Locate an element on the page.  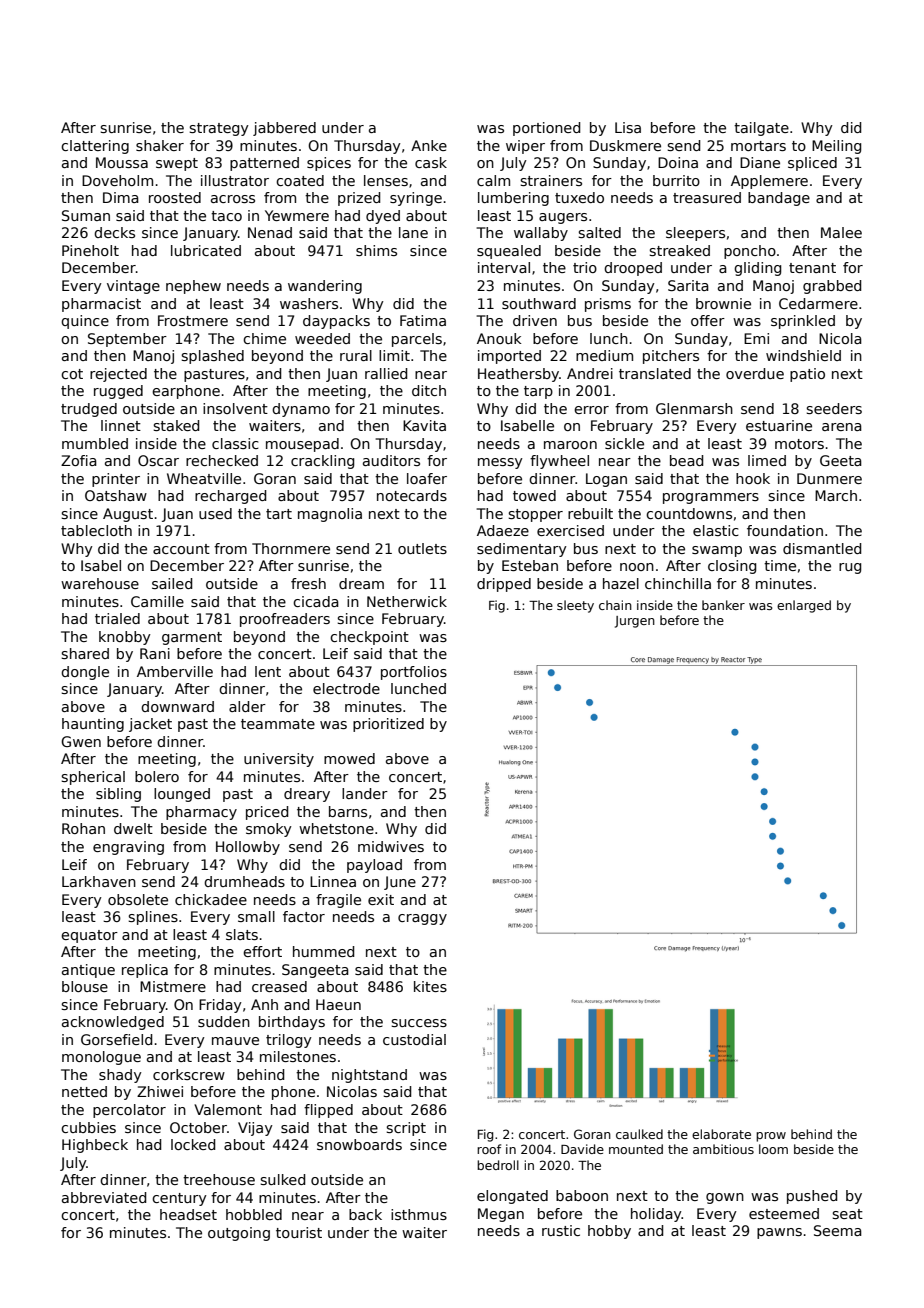
tourist is located at coordinates (299, 1232).
